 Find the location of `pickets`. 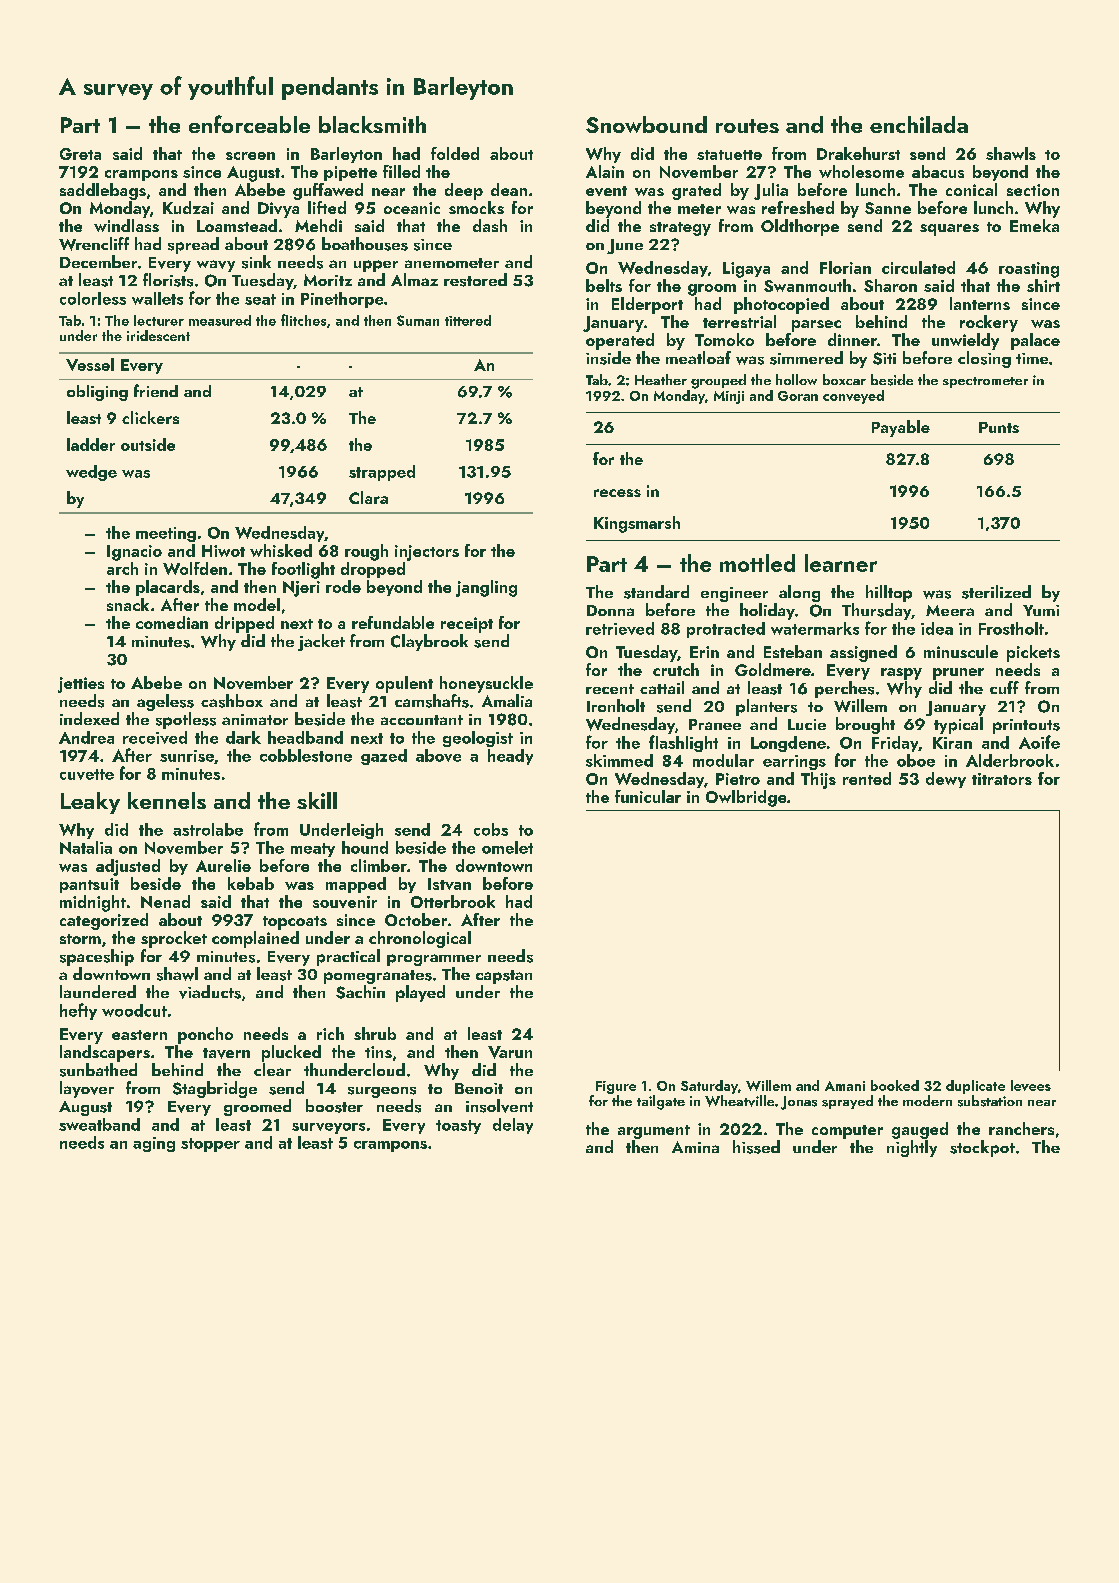

pickets is located at coordinates (1033, 653).
